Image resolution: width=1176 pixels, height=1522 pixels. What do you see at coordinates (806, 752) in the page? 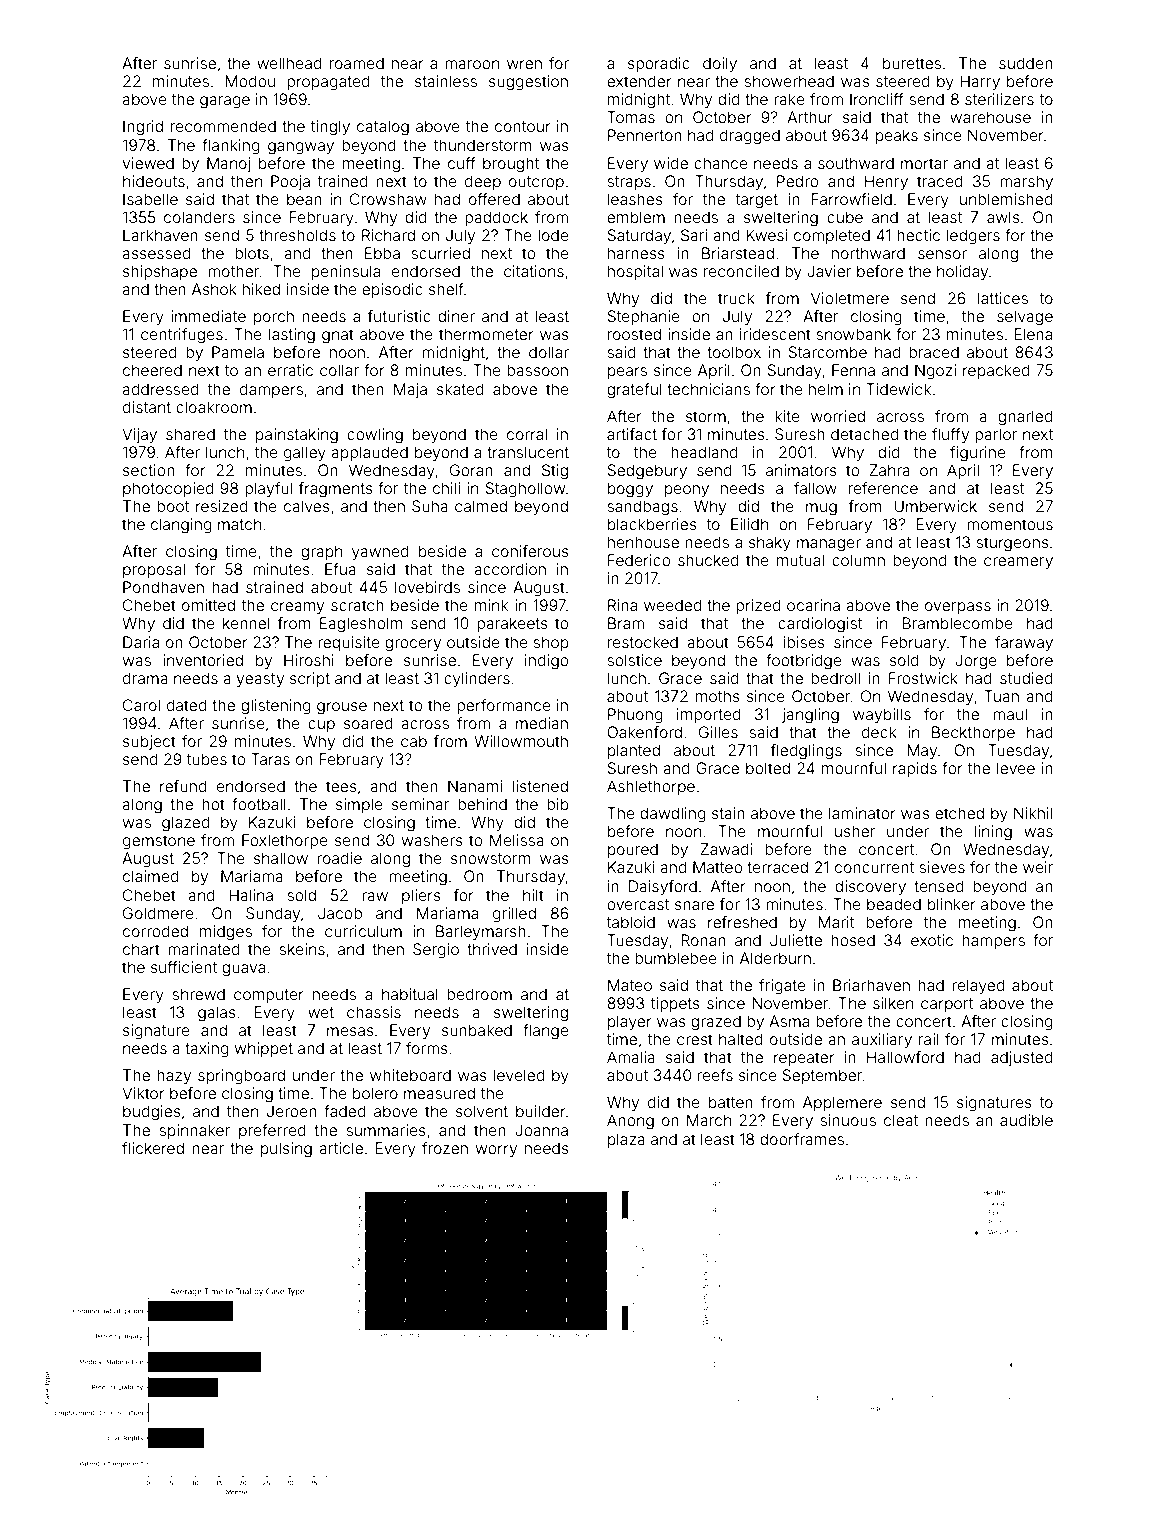
I see `fledglings` at bounding box center [806, 752].
